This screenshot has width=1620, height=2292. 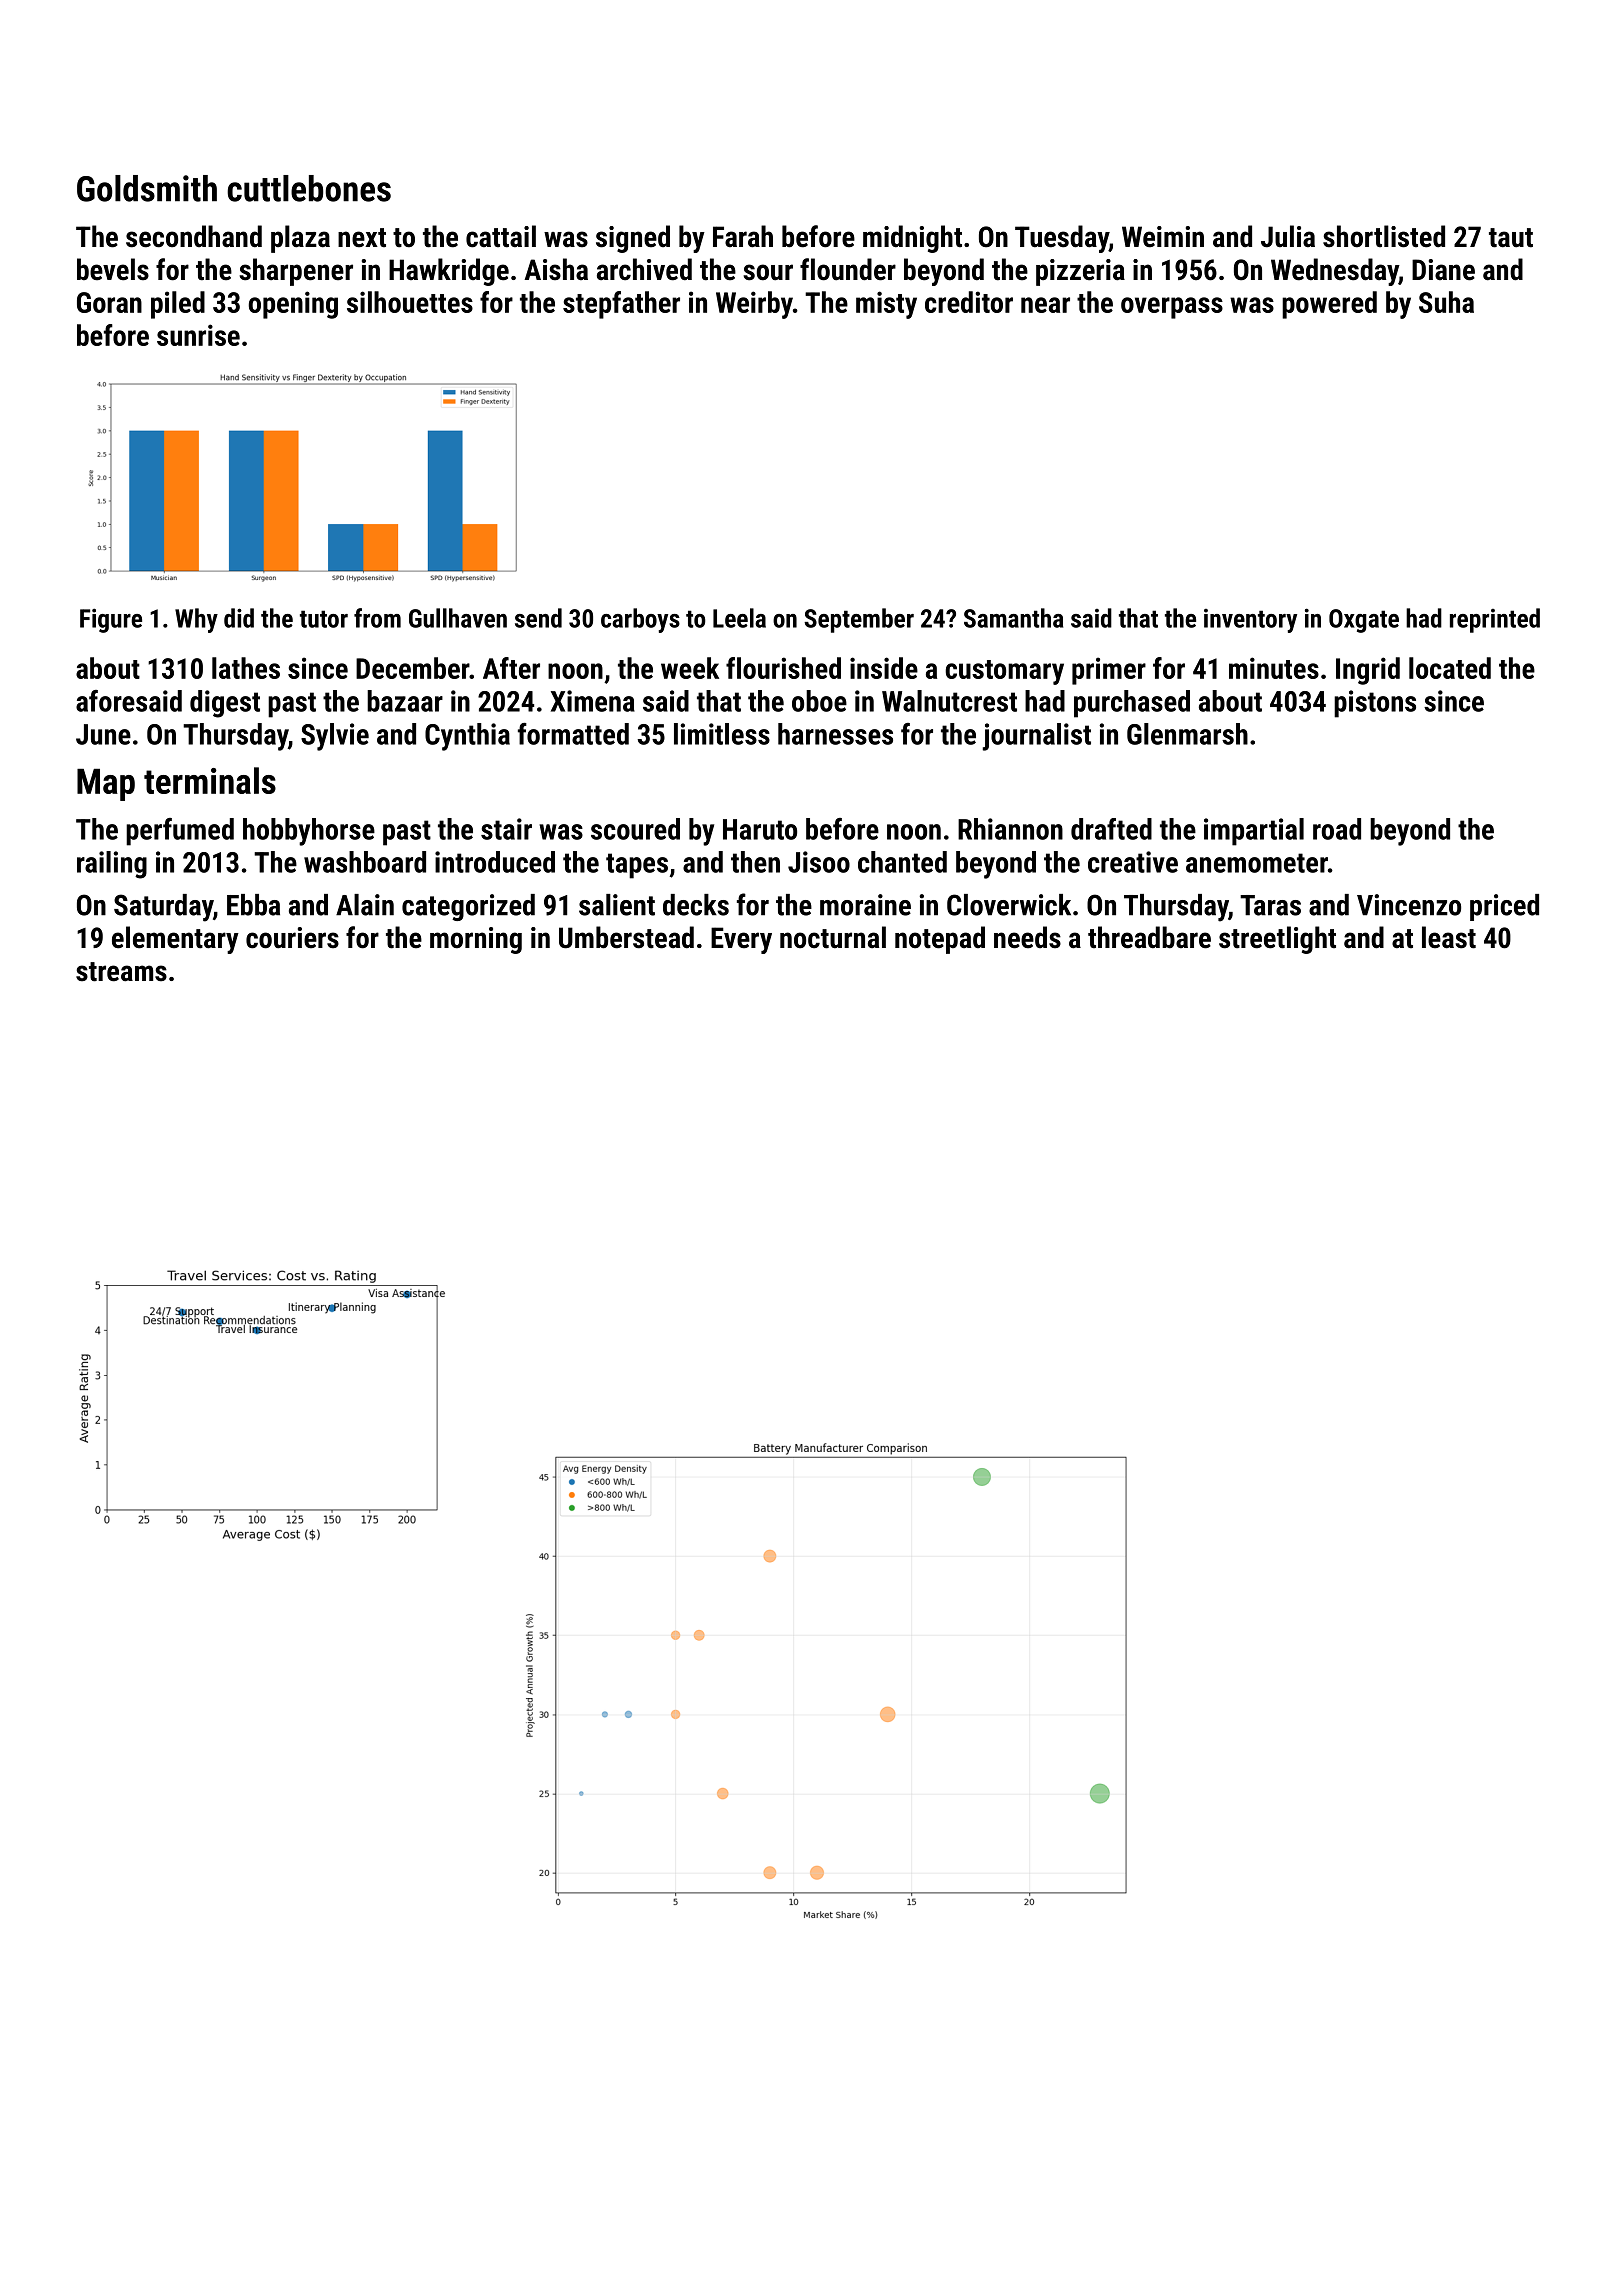 I want to click on Samantha, so click(x=1013, y=618).
